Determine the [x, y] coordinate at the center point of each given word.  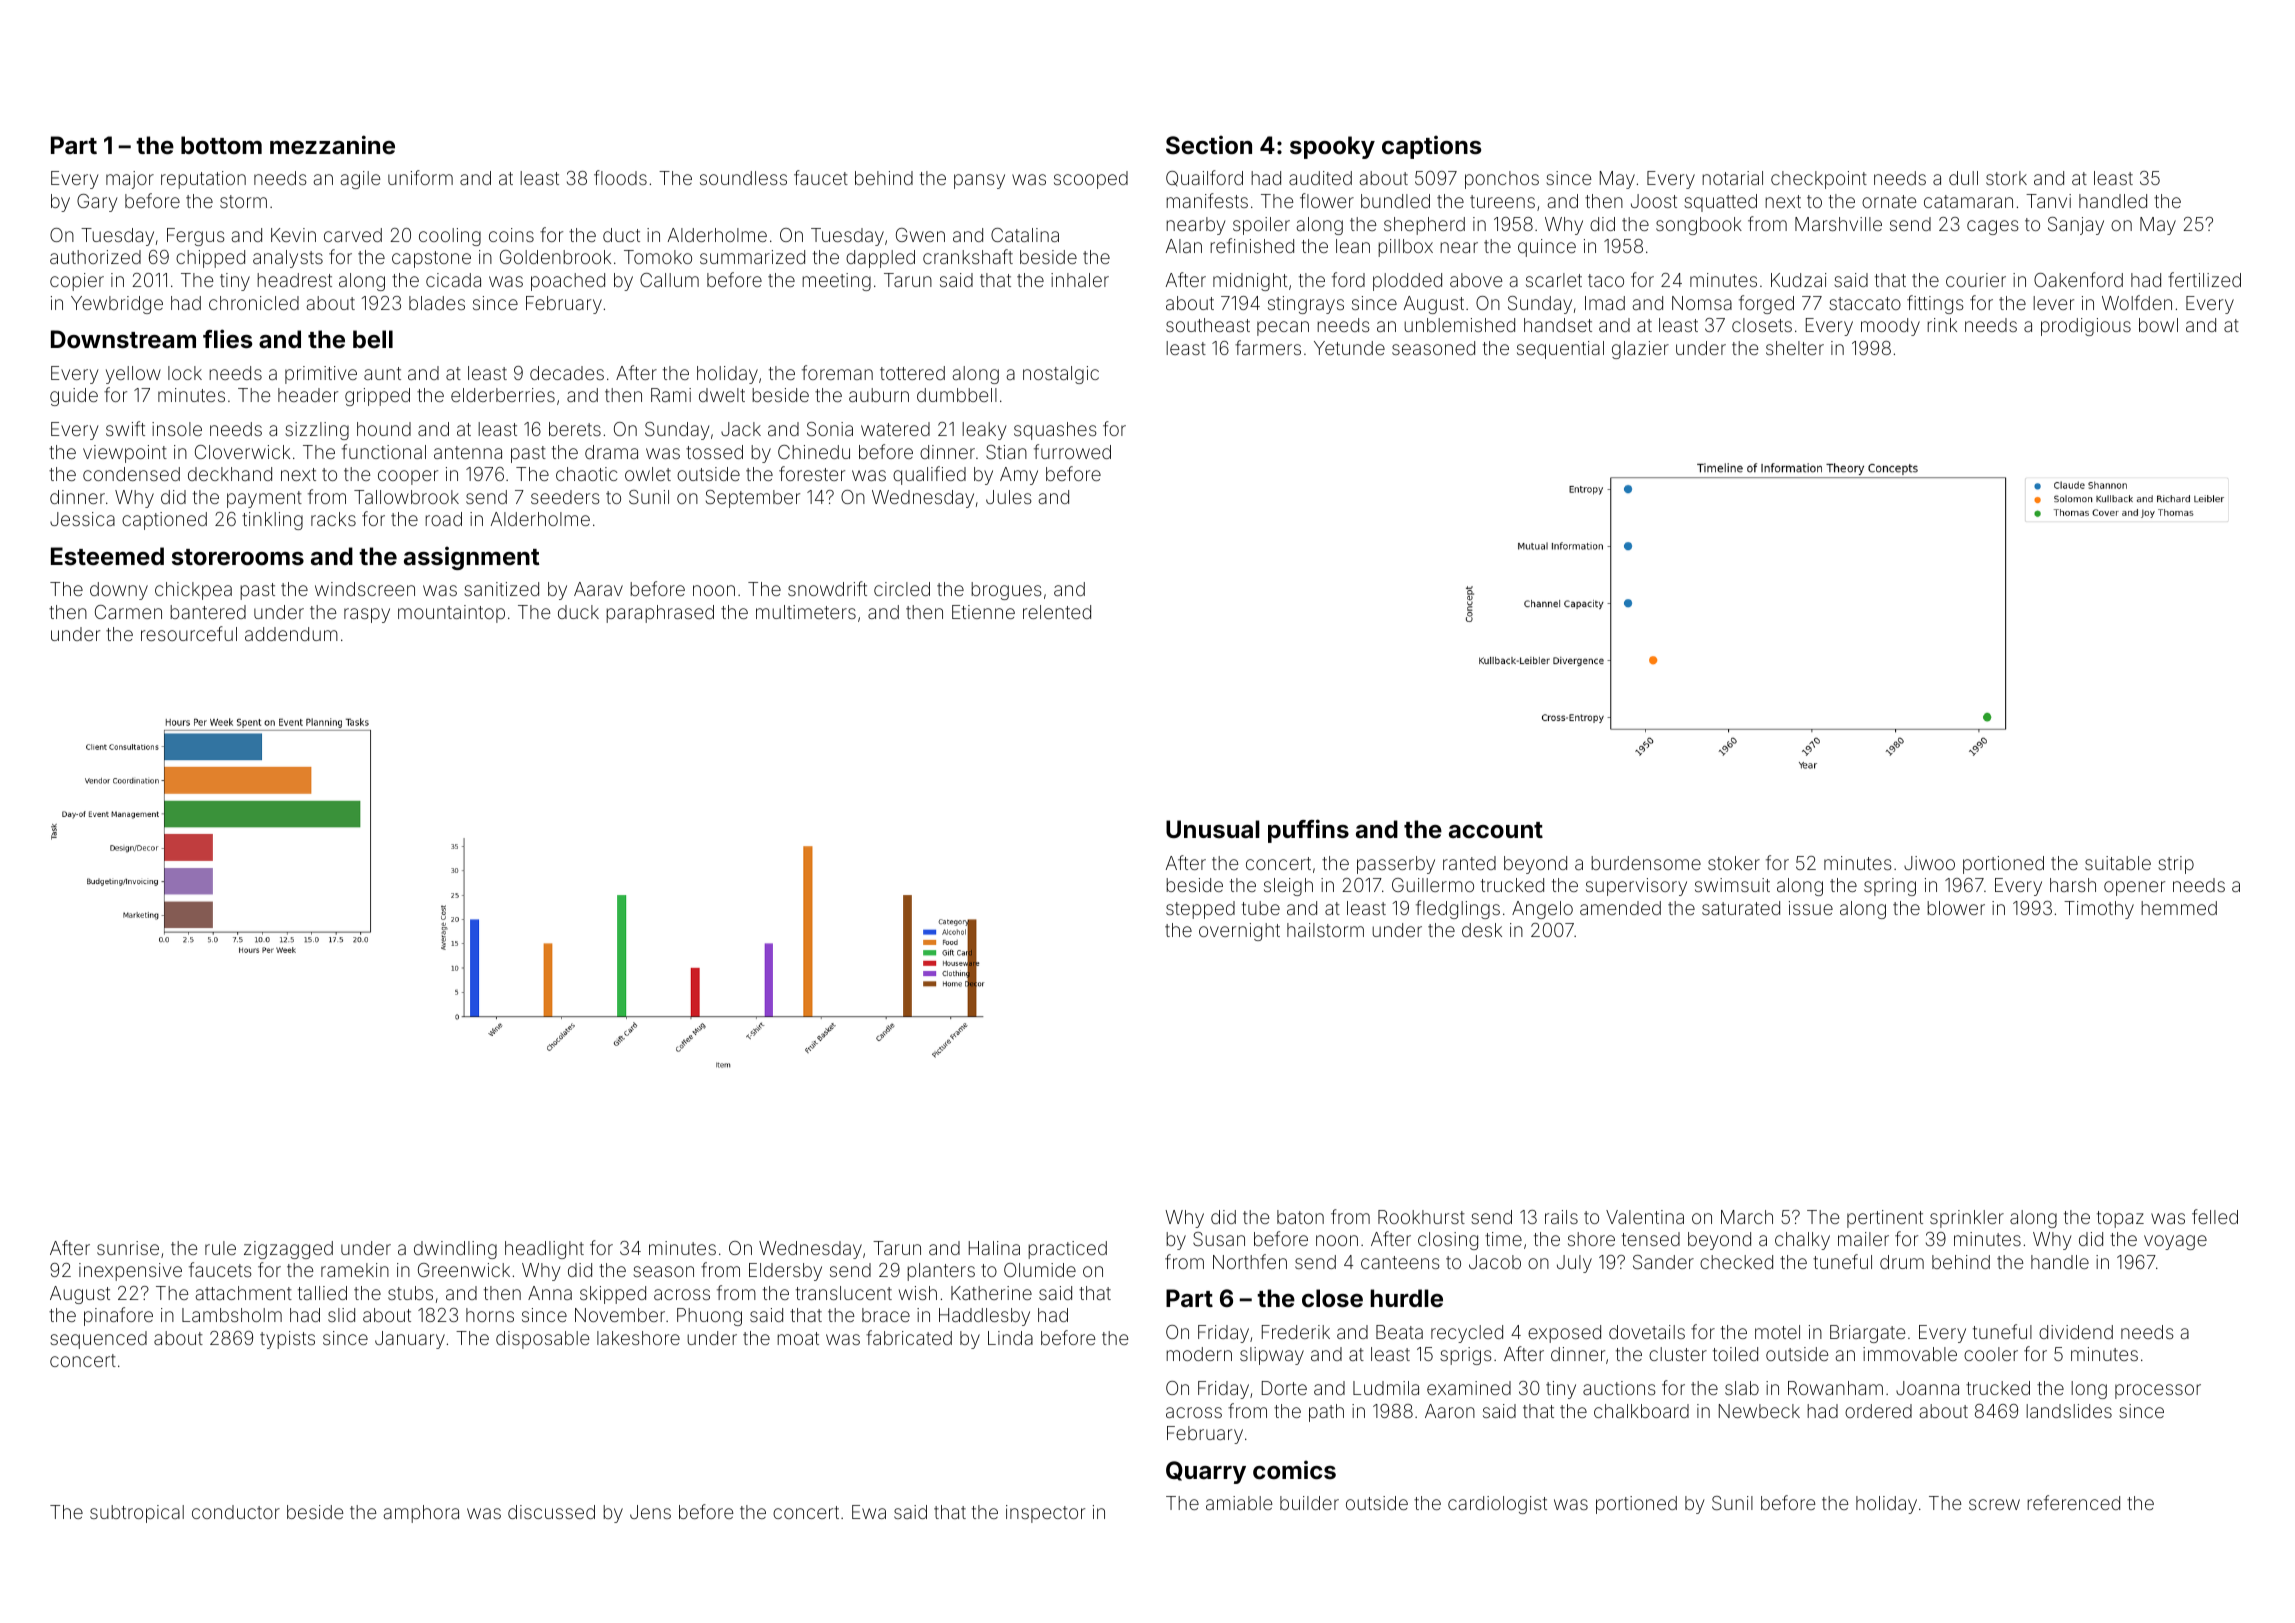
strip [2176, 865]
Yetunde [1349, 348]
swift [125, 428]
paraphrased [660, 614]
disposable [542, 1340]
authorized [95, 257]
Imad [1605, 303]
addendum [291, 634]
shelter [1795, 348]
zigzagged [288, 1250]
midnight [1250, 282]
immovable [1910, 1354]
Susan [1219, 1239]
